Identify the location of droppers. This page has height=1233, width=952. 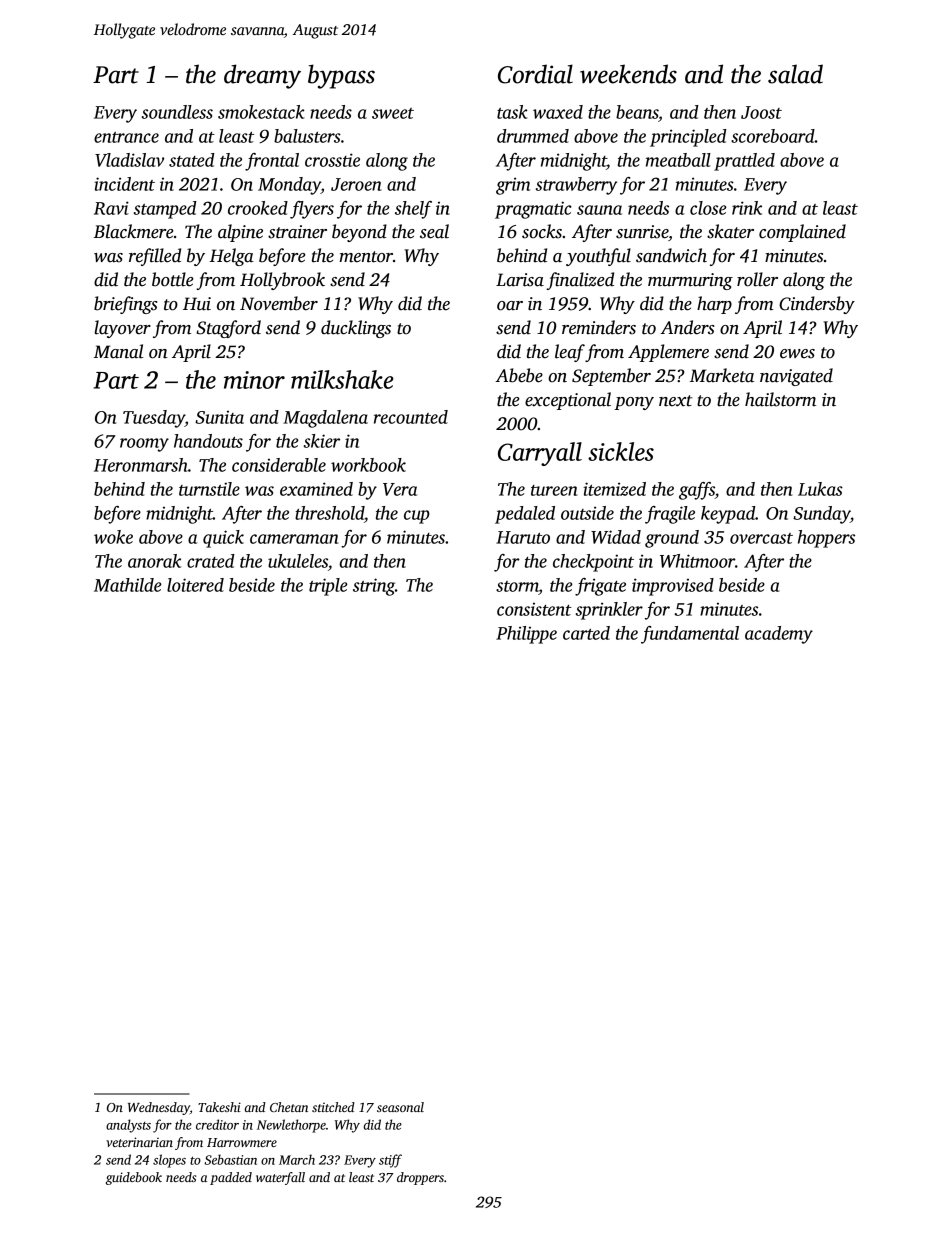
(420, 1178).
